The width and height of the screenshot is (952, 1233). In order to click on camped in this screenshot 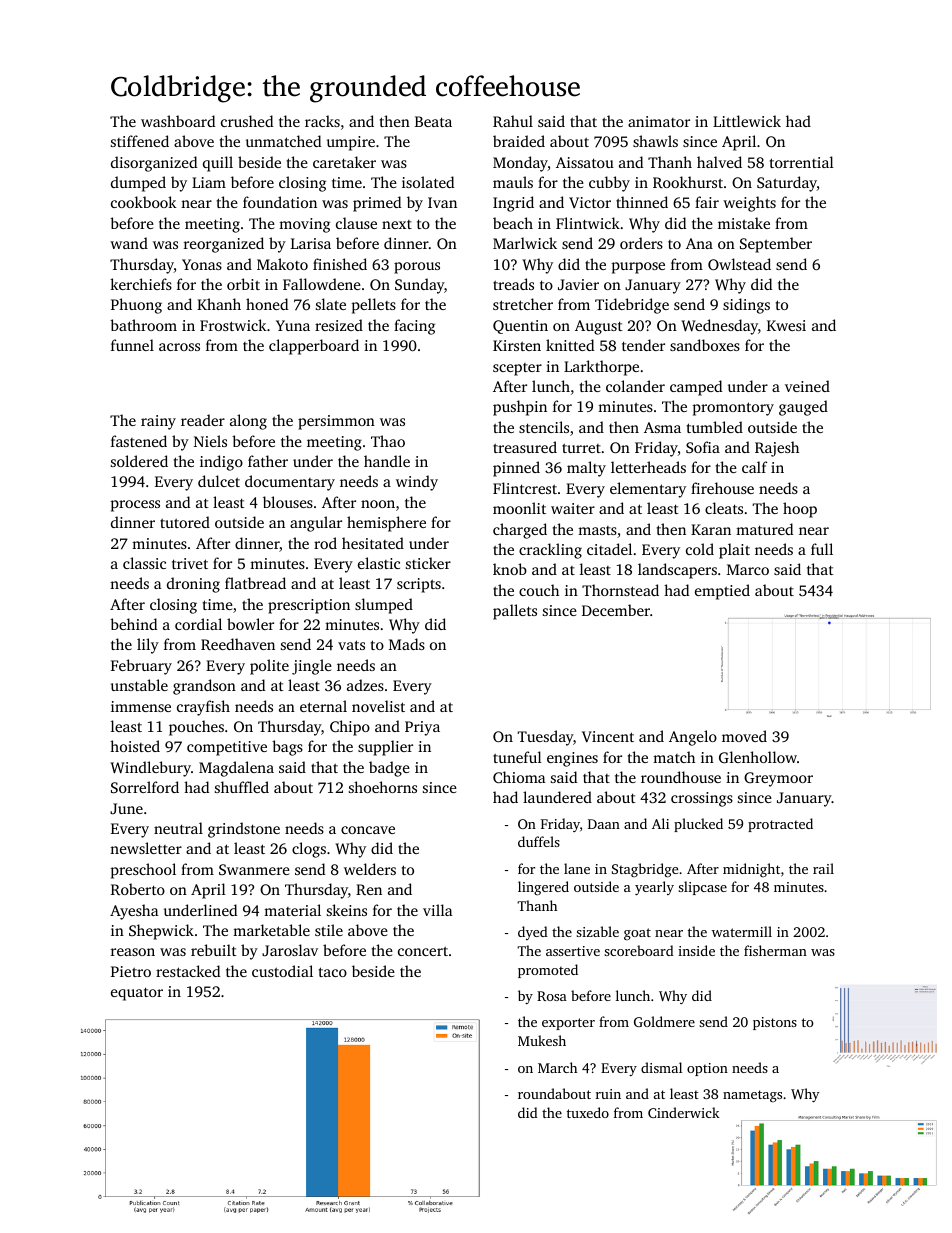, I will do `click(696, 388)`.
